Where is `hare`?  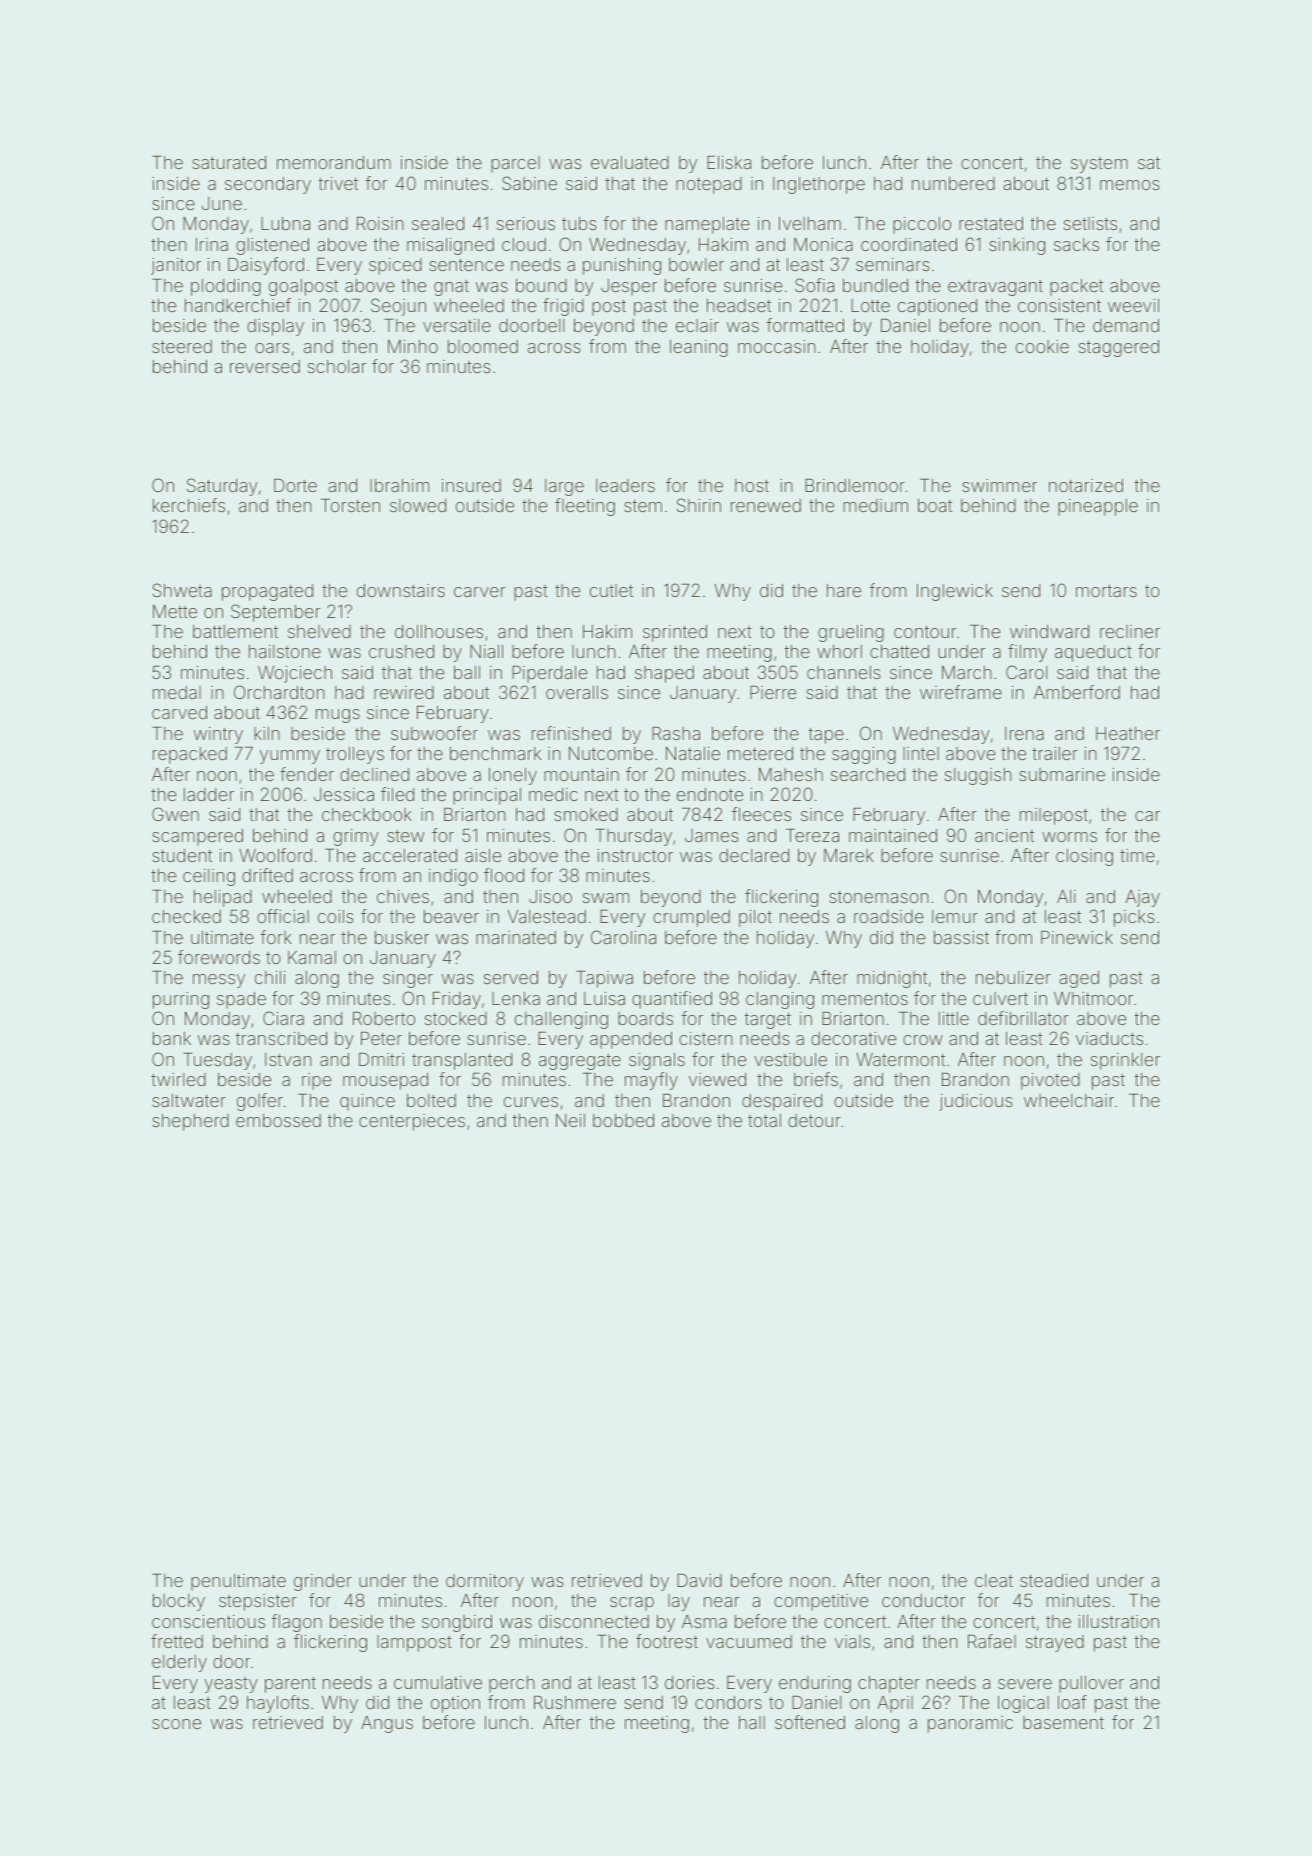 hare is located at coordinates (844, 590).
